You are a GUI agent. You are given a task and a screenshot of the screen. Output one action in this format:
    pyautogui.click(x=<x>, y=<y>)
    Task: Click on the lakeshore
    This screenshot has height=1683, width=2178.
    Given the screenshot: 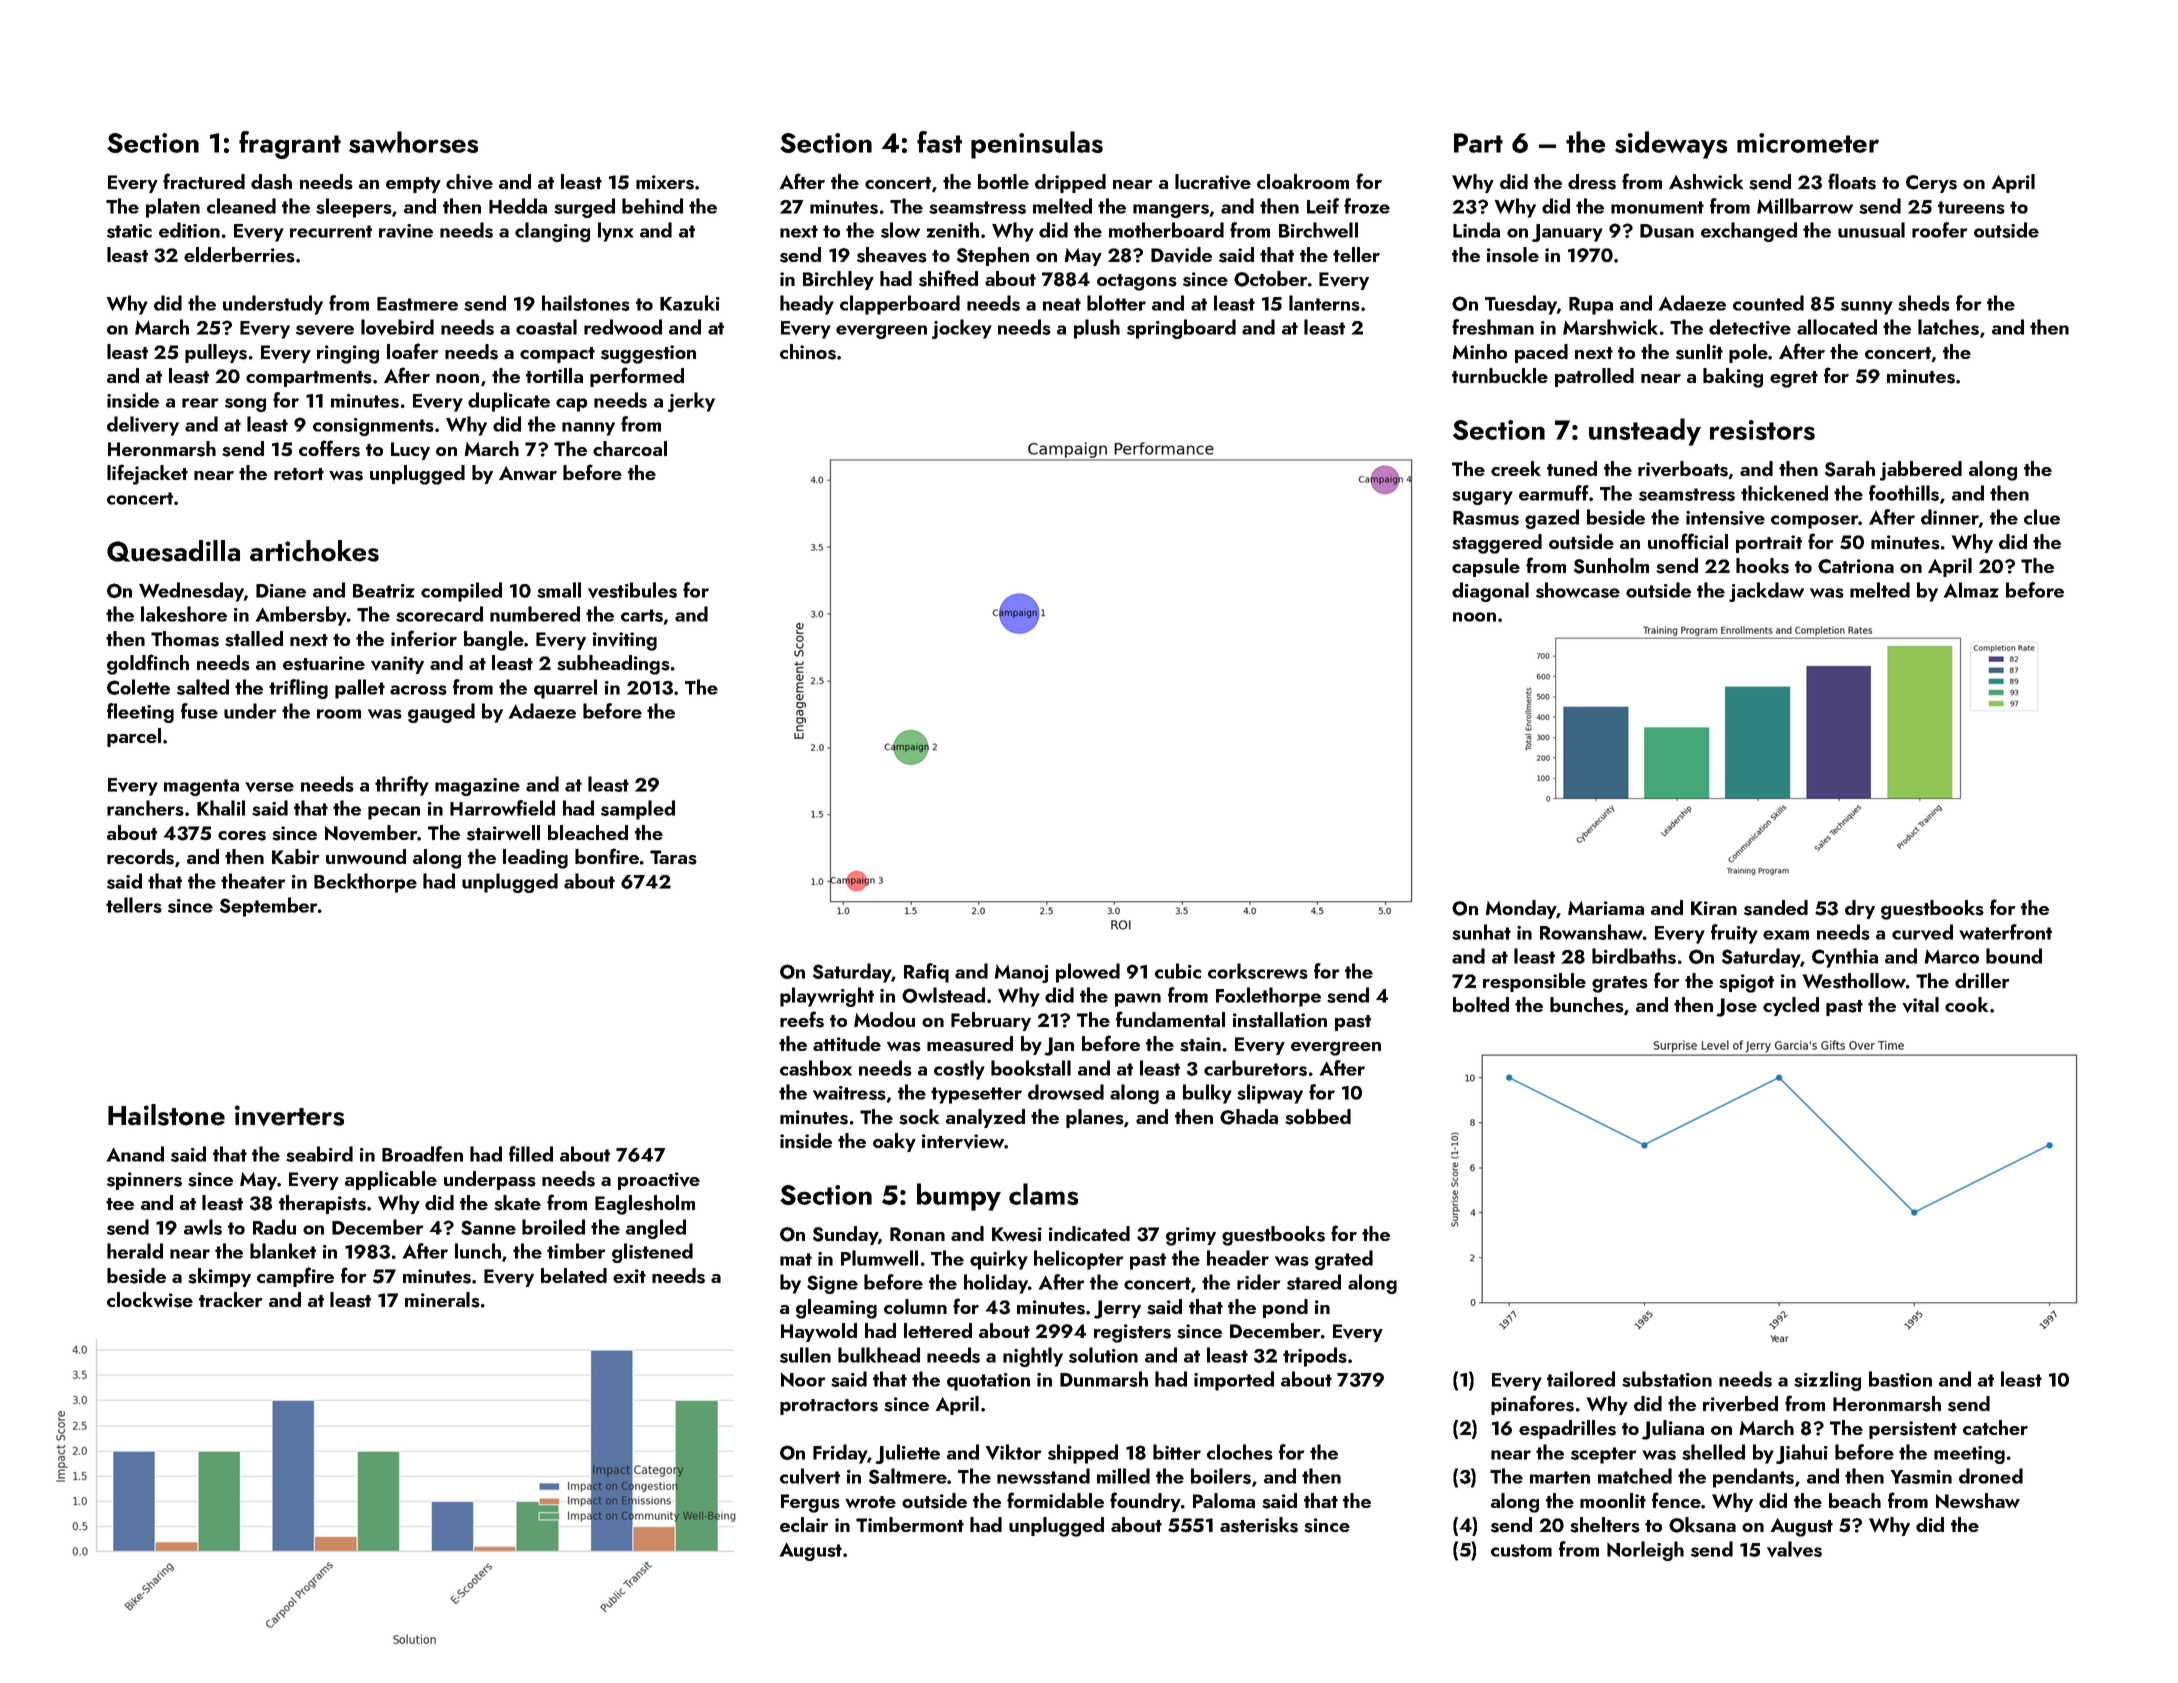 What is the action you would take?
    pyautogui.click(x=184, y=614)
